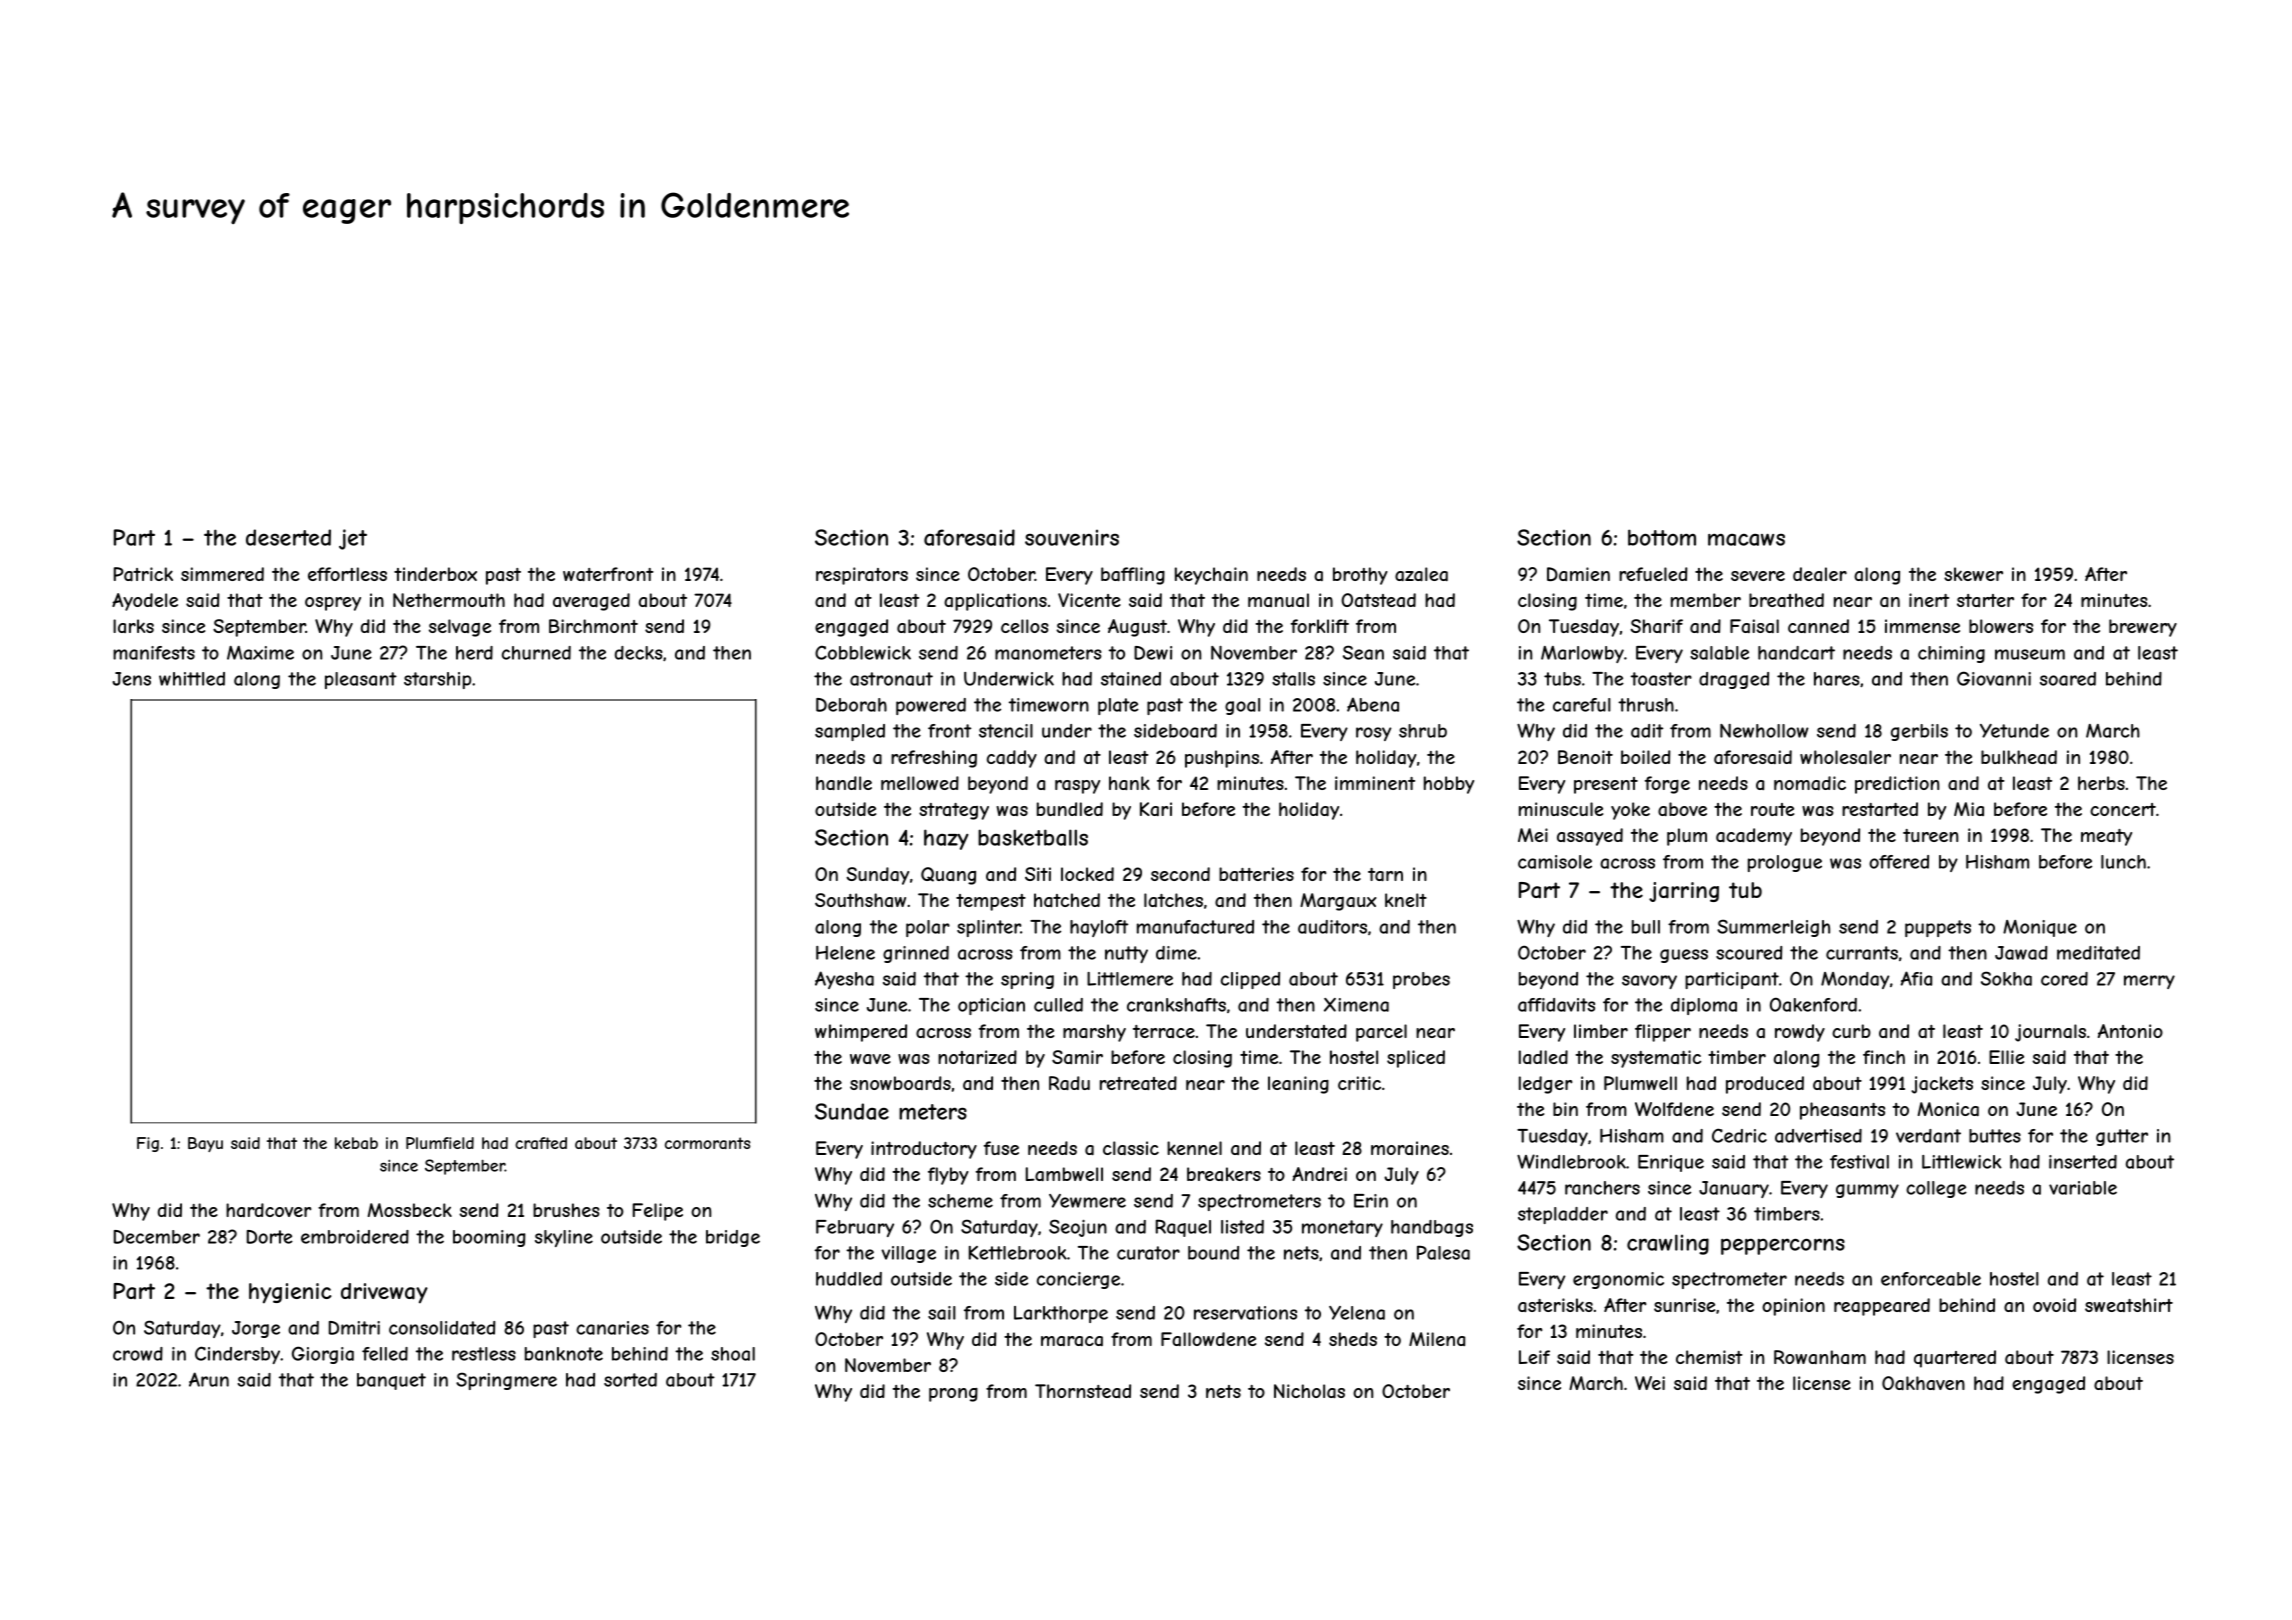 The image size is (2292, 1620). I want to click on Ximena, so click(1356, 1005).
